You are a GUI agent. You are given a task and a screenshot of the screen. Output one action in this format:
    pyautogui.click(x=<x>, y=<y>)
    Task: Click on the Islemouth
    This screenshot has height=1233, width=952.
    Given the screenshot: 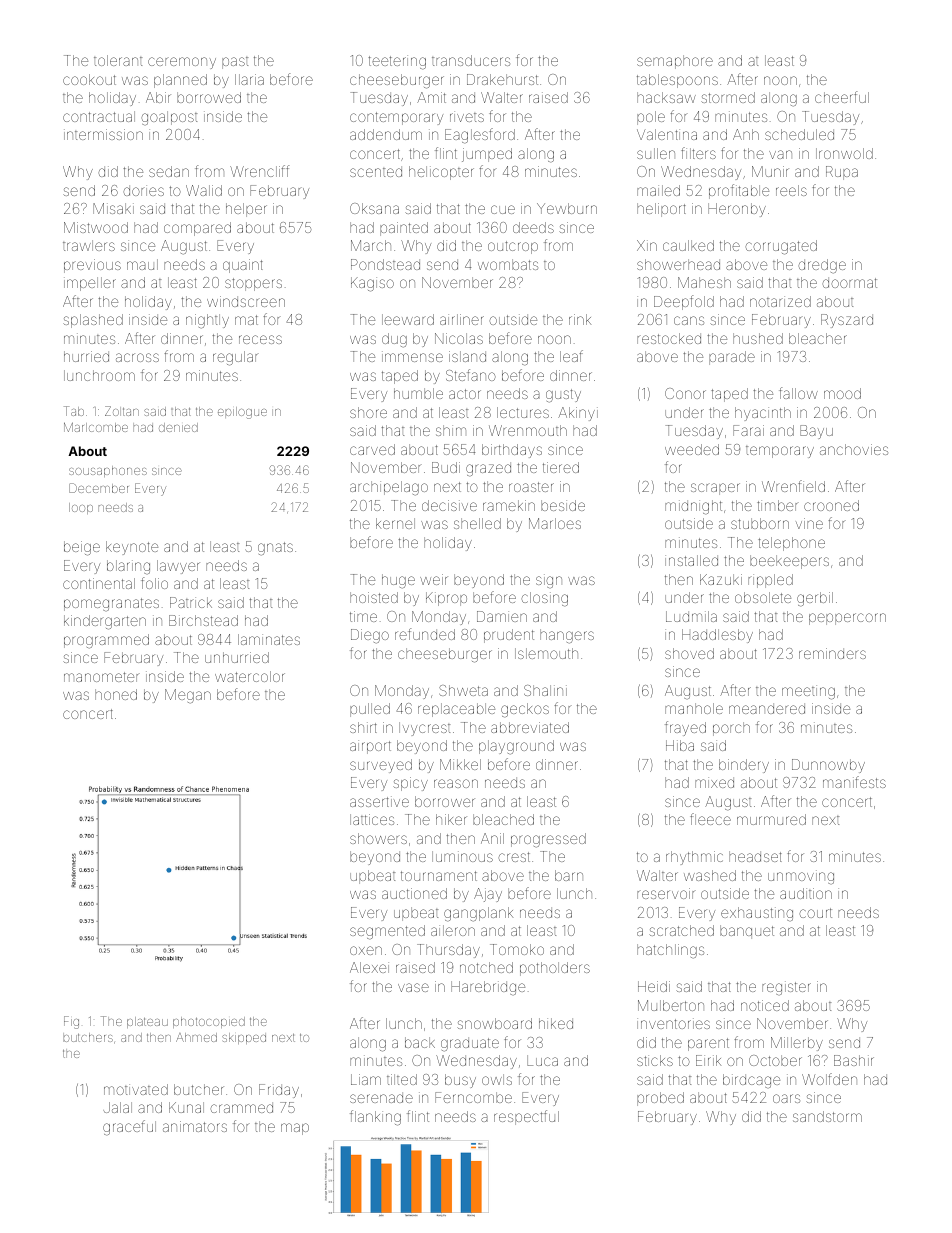 What is the action you would take?
    pyautogui.click(x=546, y=653)
